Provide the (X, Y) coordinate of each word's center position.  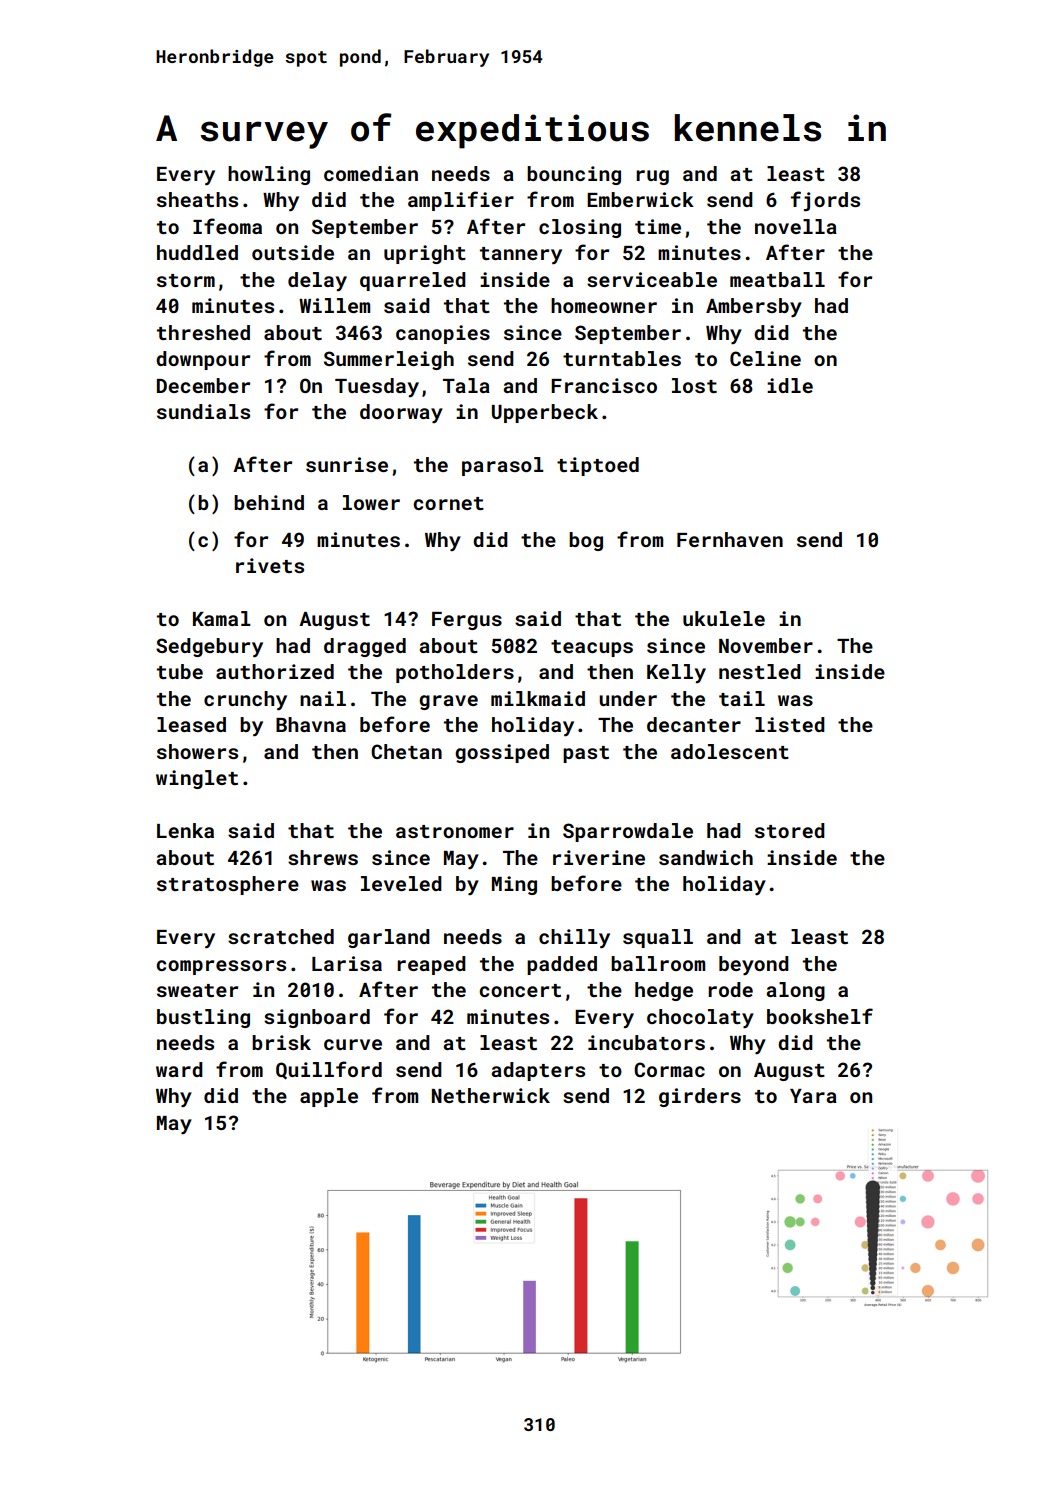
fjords (825, 201)
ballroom (658, 963)
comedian (371, 173)
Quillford (329, 1070)
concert (520, 990)
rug (652, 177)
